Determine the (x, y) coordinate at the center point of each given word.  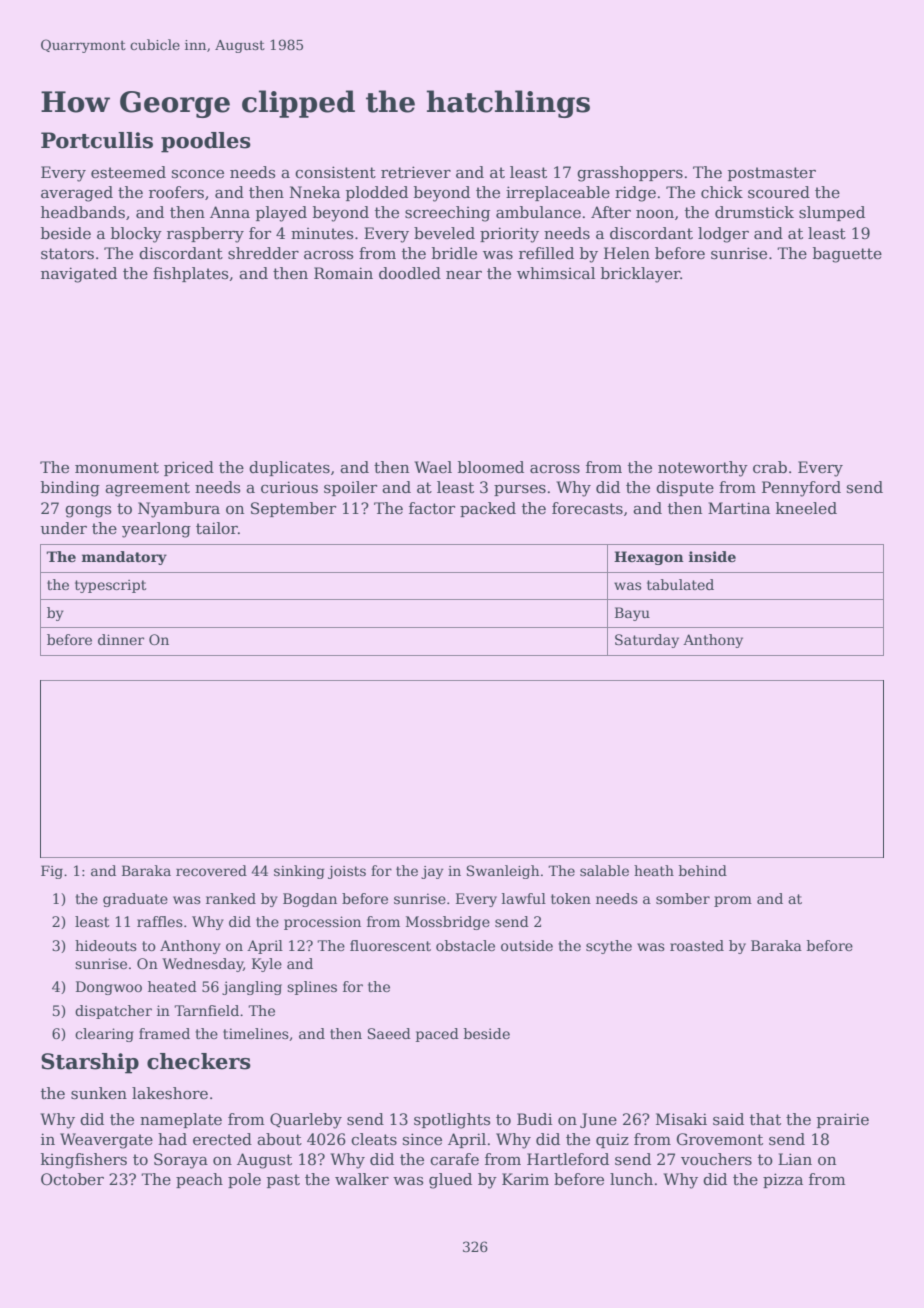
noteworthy (703, 469)
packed (488, 509)
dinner (121, 639)
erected (222, 1139)
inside (712, 556)
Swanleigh (503, 872)
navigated (79, 275)
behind (703, 870)
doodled (410, 273)
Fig (52, 872)
